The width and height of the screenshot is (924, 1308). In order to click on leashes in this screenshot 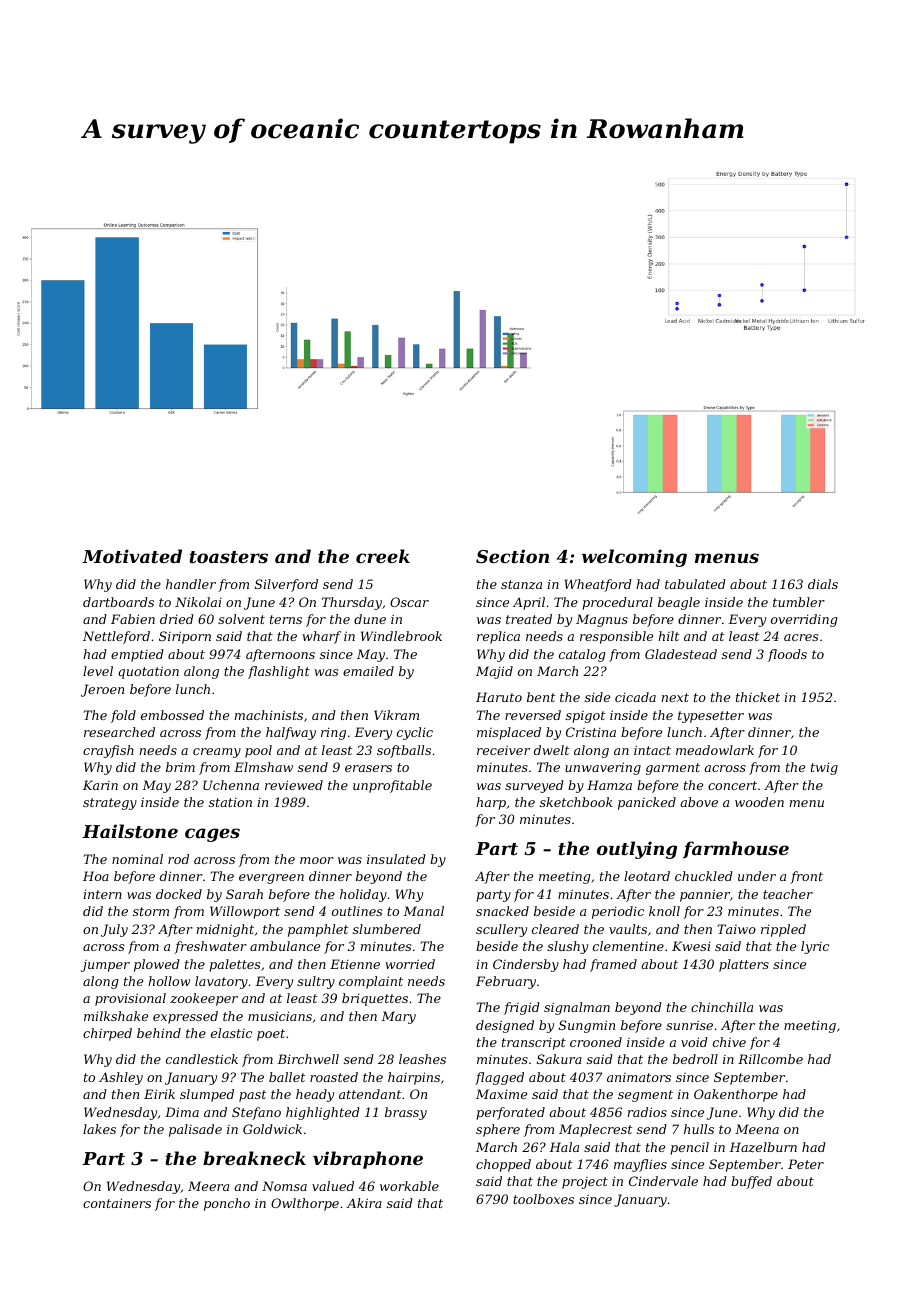, I will do `click(422, 1059)`.
